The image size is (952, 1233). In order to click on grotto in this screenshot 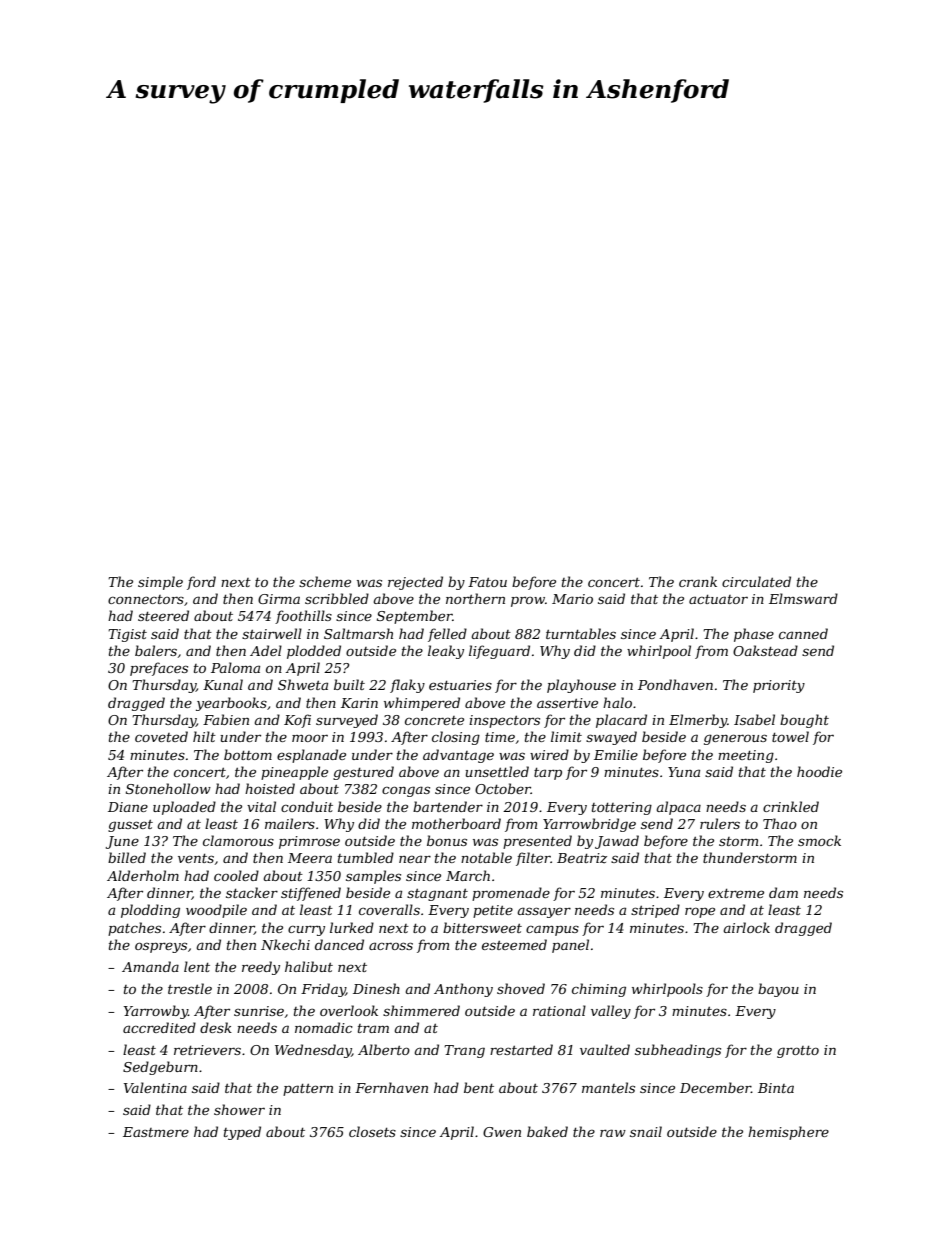, I will do `click(798, 1052)`.
